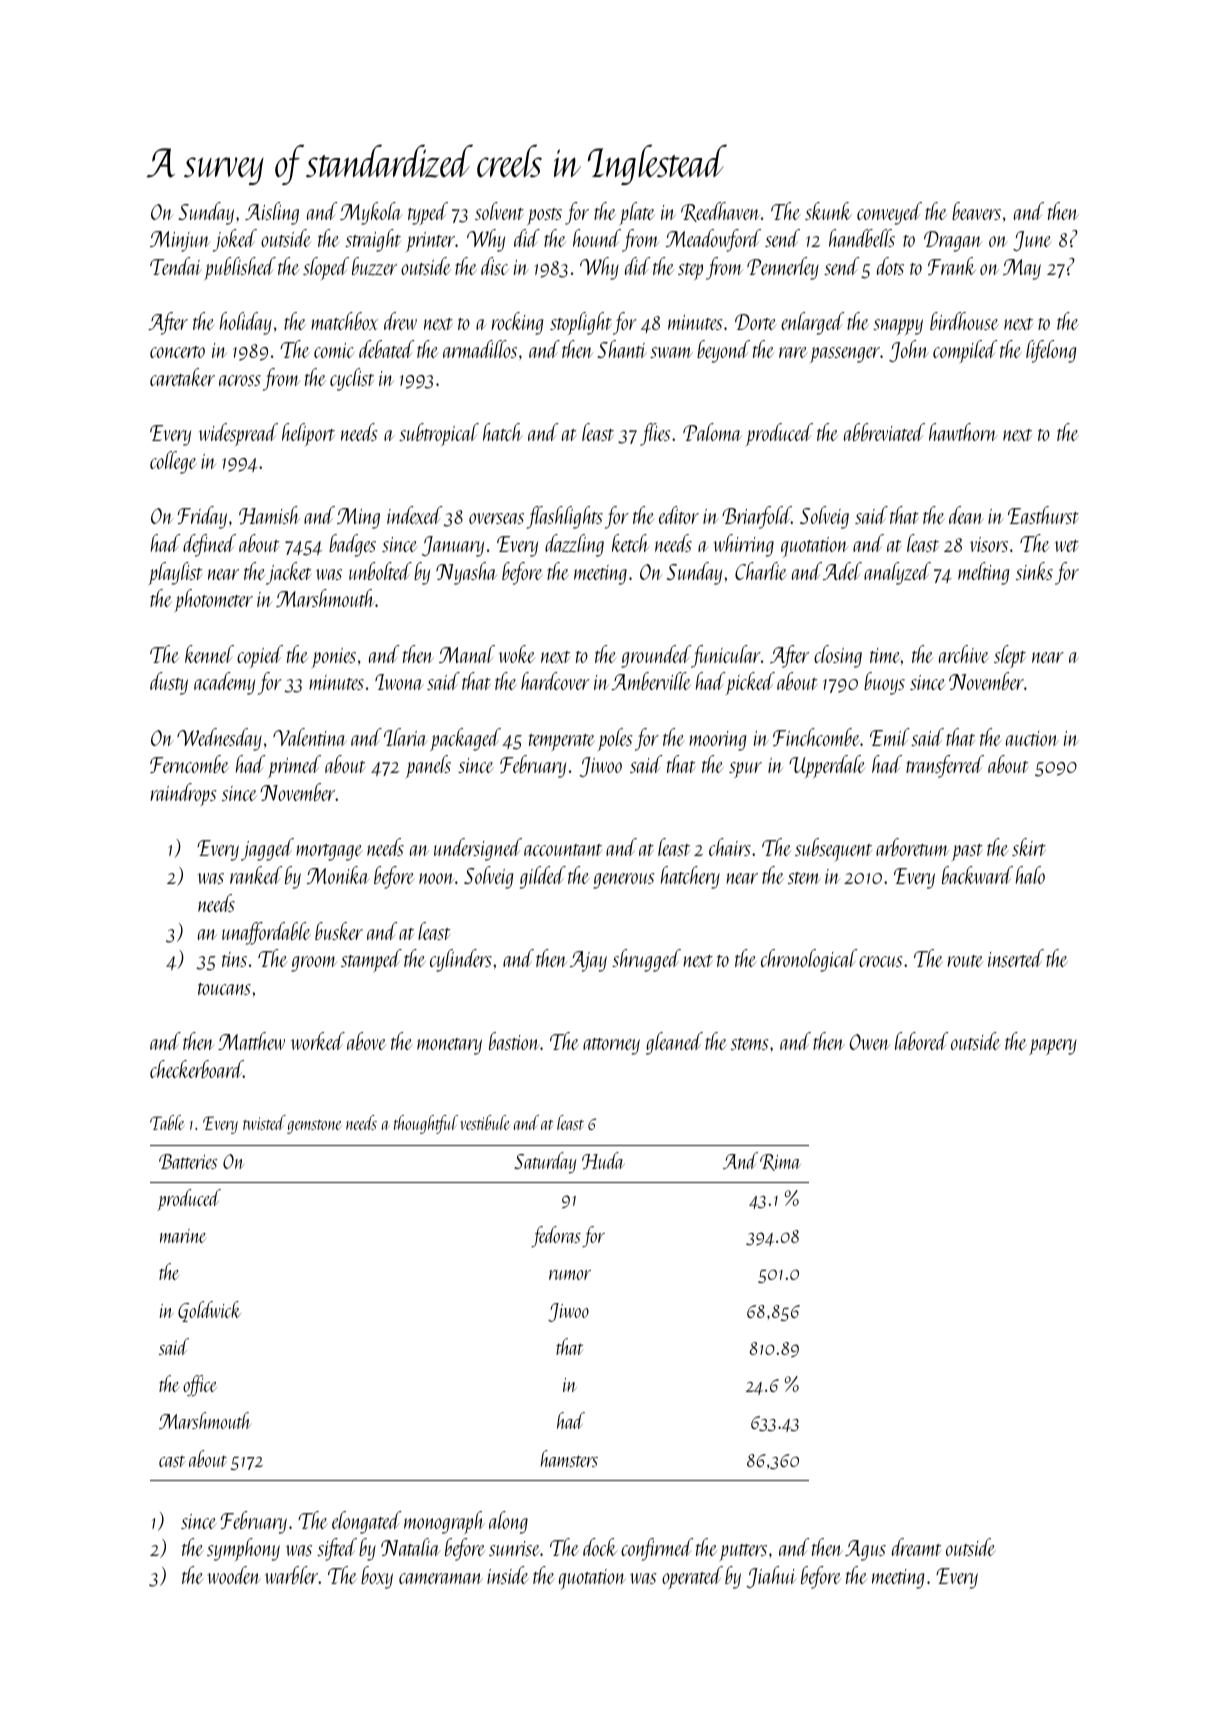 The height and width of the screenshot is (1736, 1228). What do you see at coordinates (756, 322) in the screenshot?
I see `Dorte` at bounding box center [756, 322].
